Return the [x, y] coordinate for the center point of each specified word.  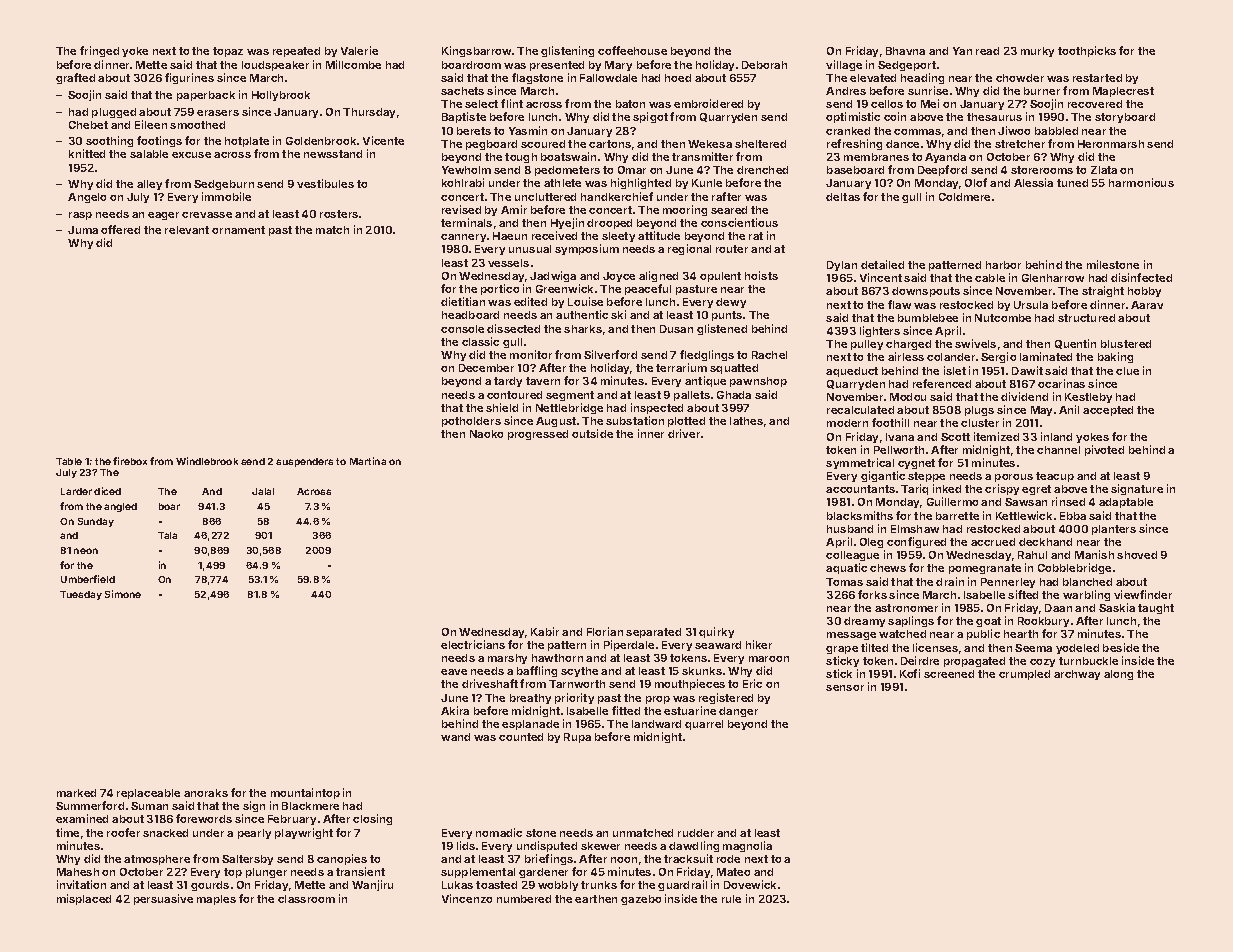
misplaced [84, 899]
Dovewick [750, 884]
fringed [99, 51]
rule [731, 899]
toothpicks [1087, 51]
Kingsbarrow [476, 51]
